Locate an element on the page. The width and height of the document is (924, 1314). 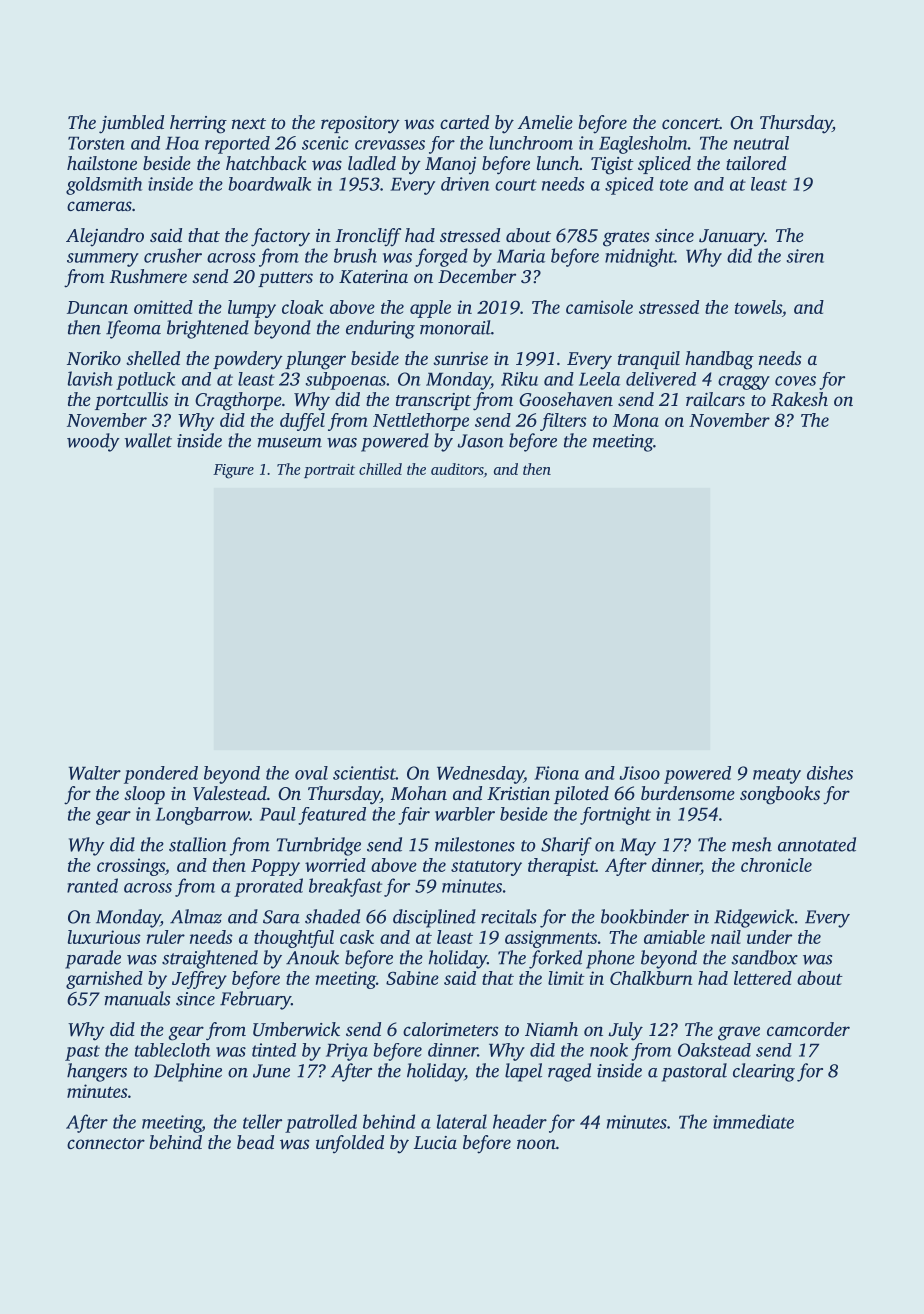
bookbinder is located at coordinates (645, 916).
